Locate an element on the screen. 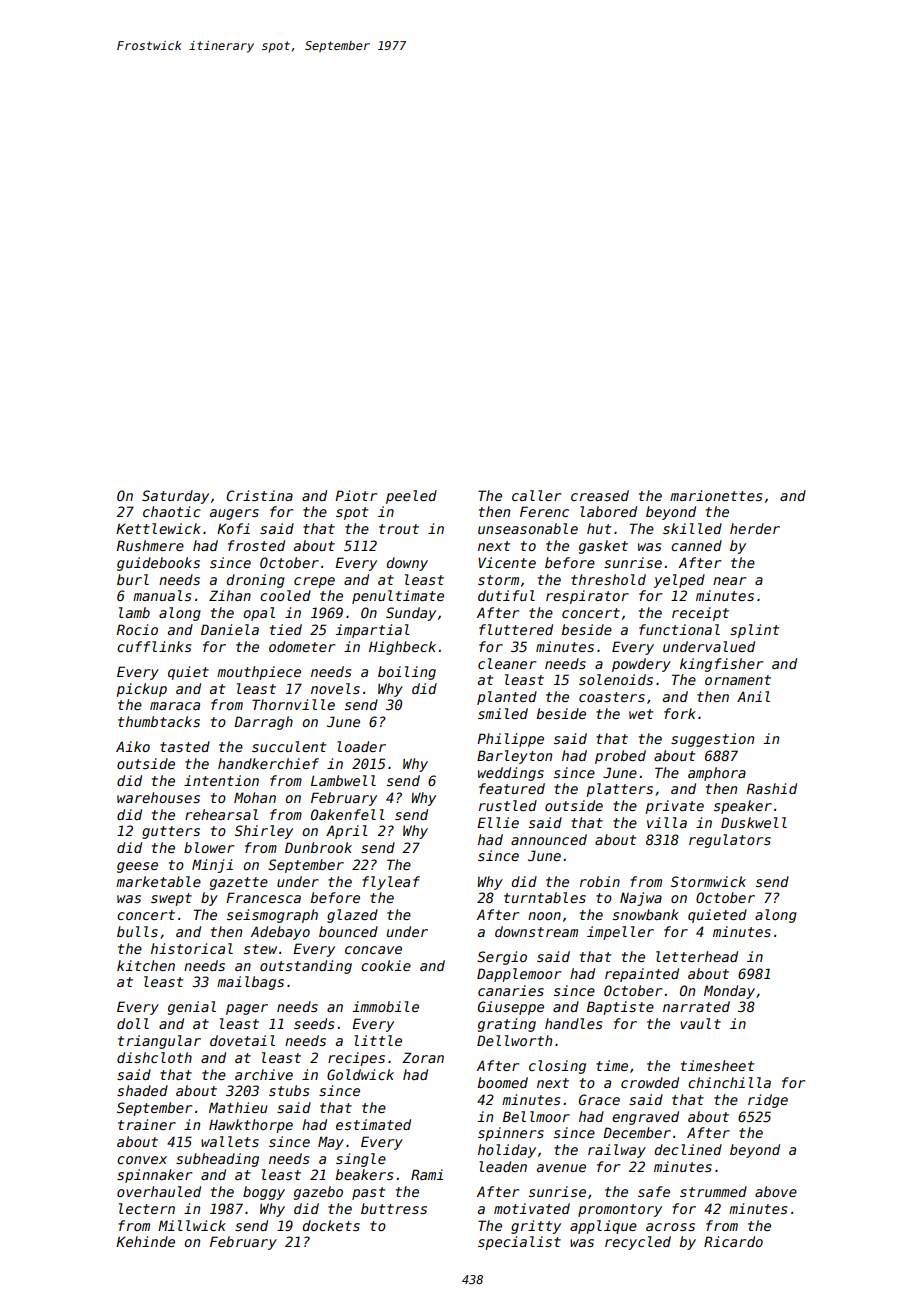  guidebooks is located at coordinates (158, 564).
